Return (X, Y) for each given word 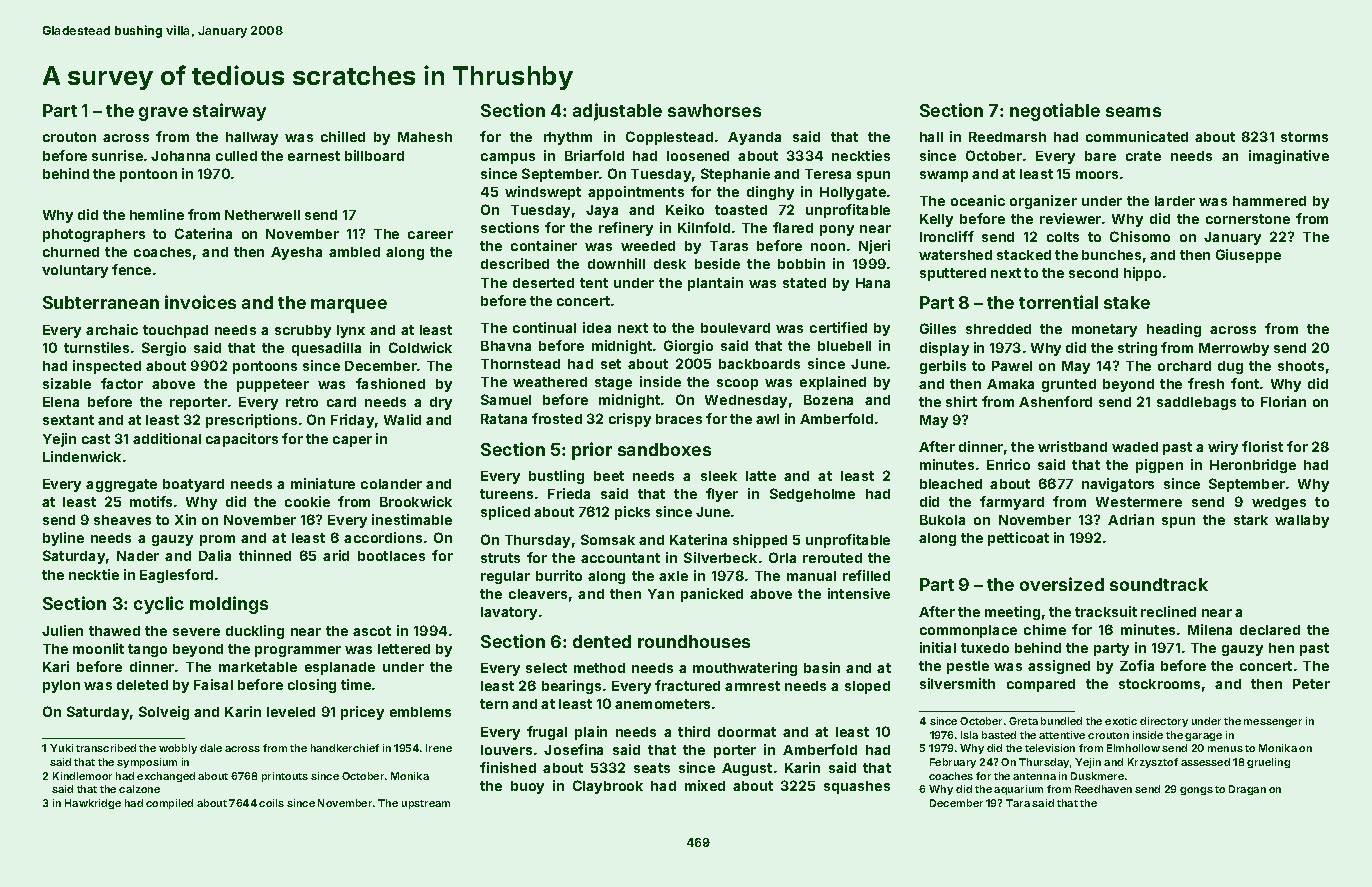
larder (1175, 201)
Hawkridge (93, 804)
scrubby (303, 331)
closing (312, 686)
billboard (374, 155)
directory (1164, 722)
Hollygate (853, 193)
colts (1063, 237)
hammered (1269, 201)
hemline (157, 214)
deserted (543, 283)
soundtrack (1159, 584)
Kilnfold (704, 227)
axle (673, 576)
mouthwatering (745, 669)
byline (63, 539)
